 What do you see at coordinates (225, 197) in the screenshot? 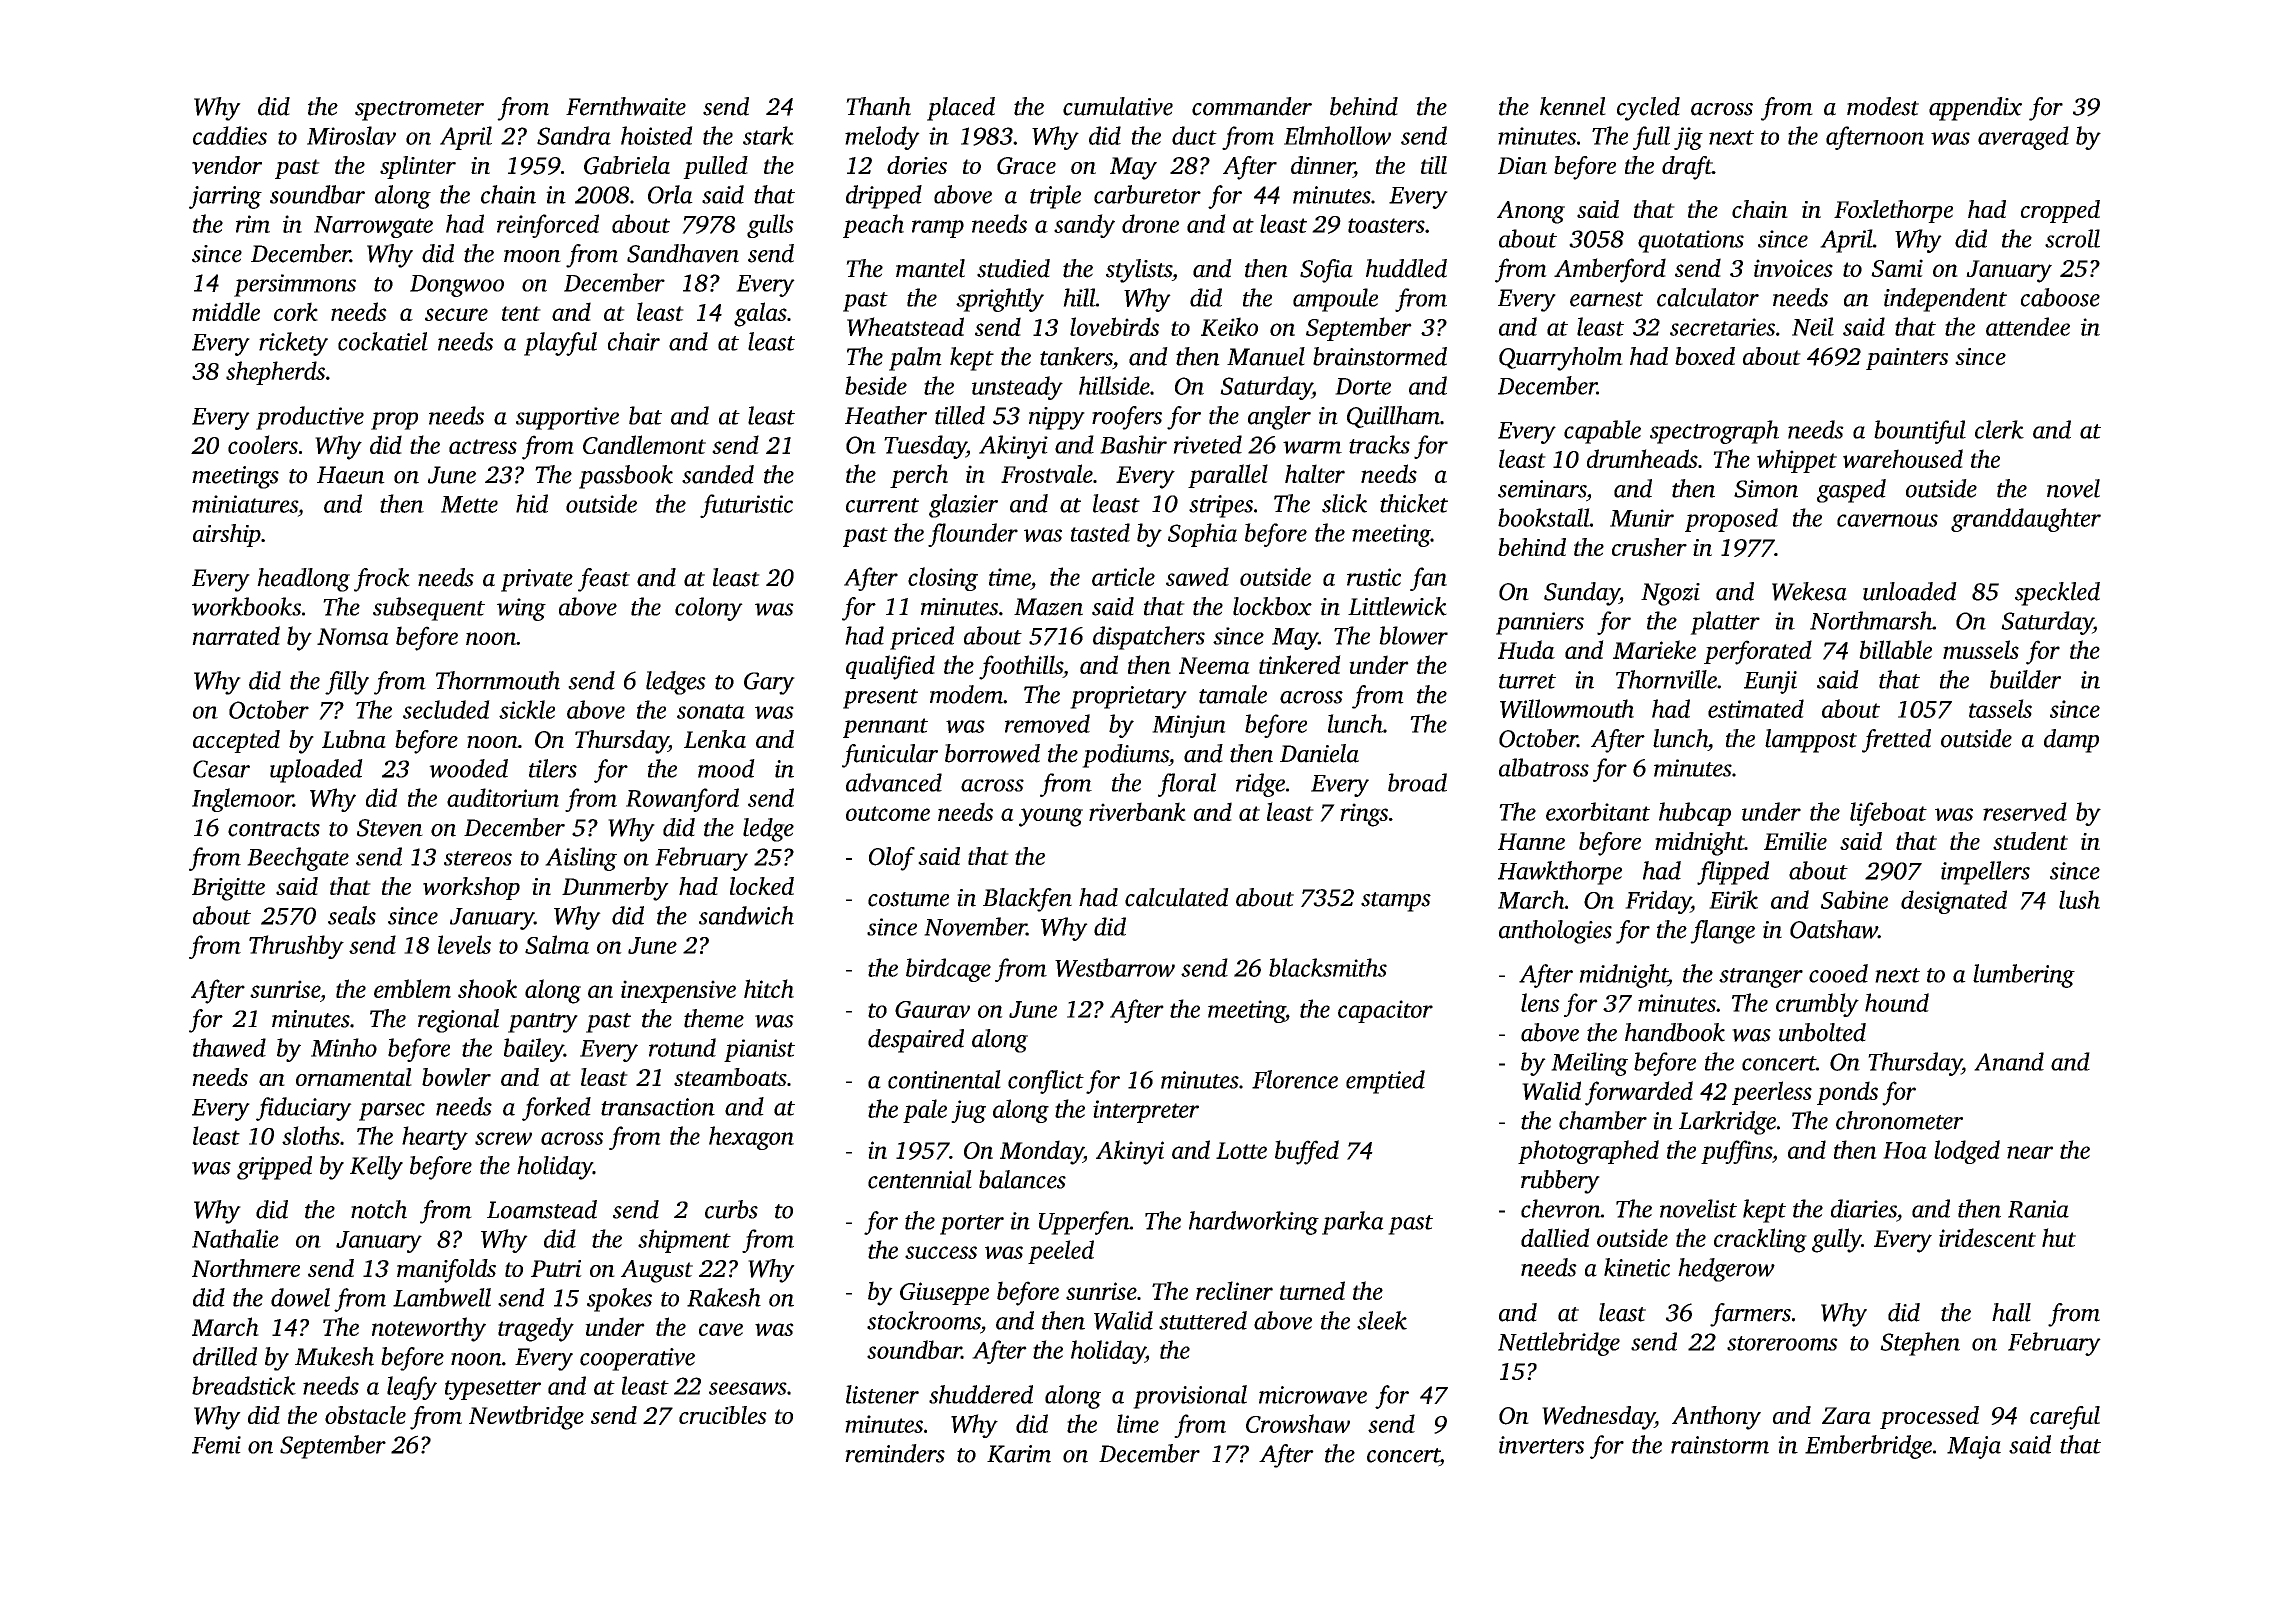
I see `jarring` at bounding box center [225, 197].
